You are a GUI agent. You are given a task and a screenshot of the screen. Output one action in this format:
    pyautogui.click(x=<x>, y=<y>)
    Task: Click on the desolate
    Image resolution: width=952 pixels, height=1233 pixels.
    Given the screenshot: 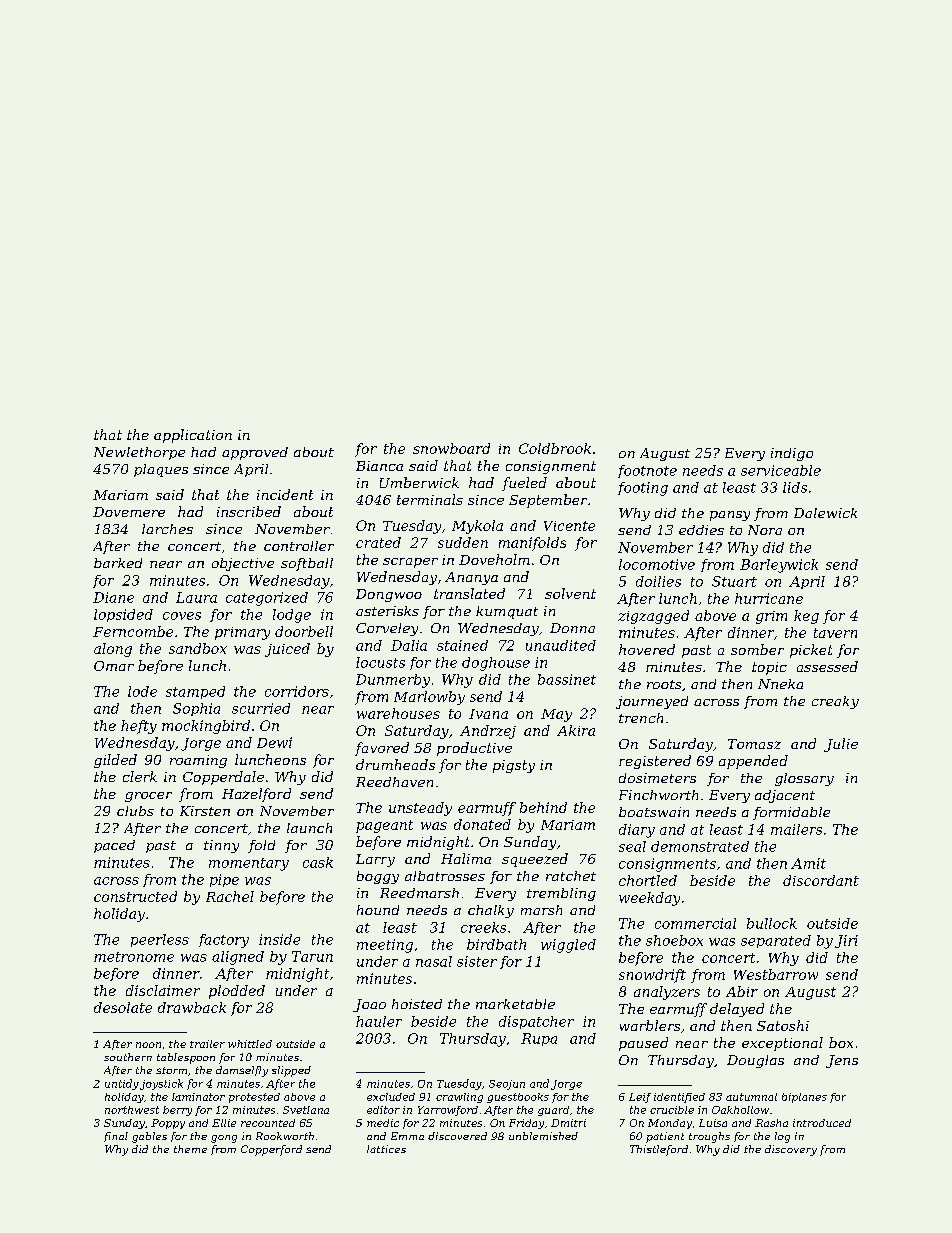 What is the action you would take?
    pyautogui.click(x=123, y=1007)
